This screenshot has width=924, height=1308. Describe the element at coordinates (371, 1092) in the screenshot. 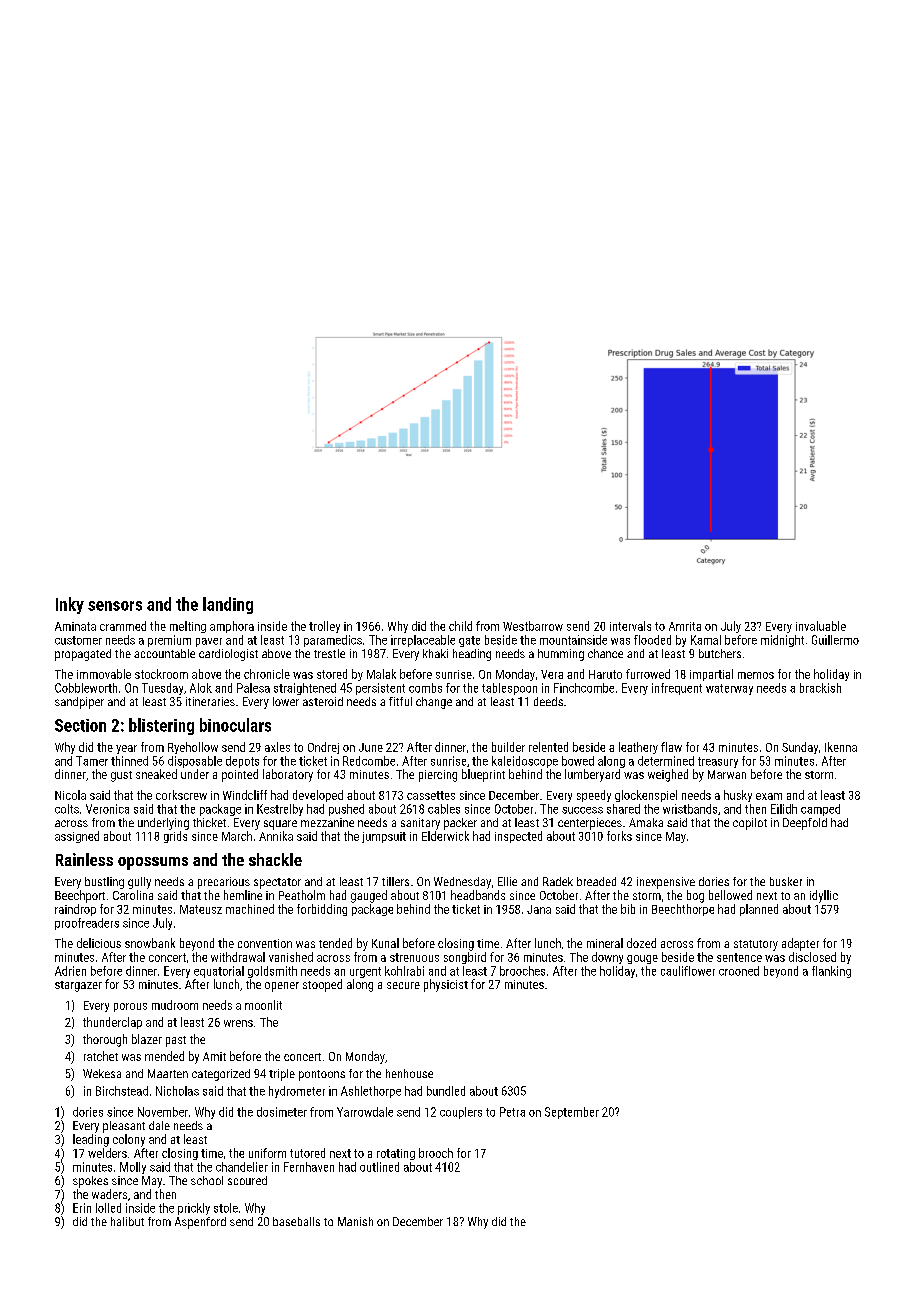

I see `Ashlethorpe` at that location.
